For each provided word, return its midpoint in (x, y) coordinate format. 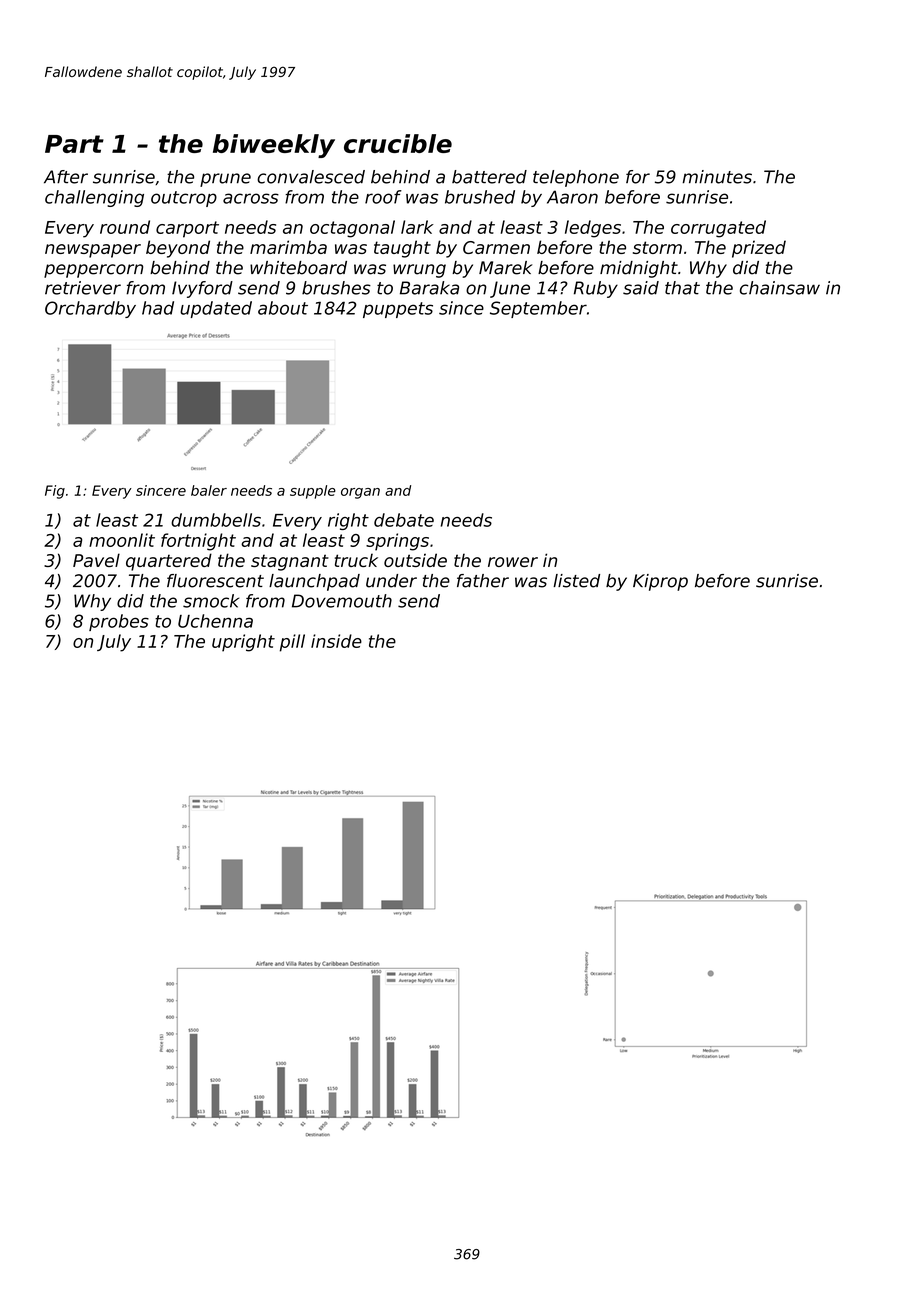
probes (119, 622)
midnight (639, 269)
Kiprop (660, 582)
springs (397, 542)
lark (417, 227)
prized (759, 249)
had (158, 308)
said (641, 288)
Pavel (96, 560)
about (283, 308)
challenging (94, 198)
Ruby (596, 289)
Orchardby (90, 309)
